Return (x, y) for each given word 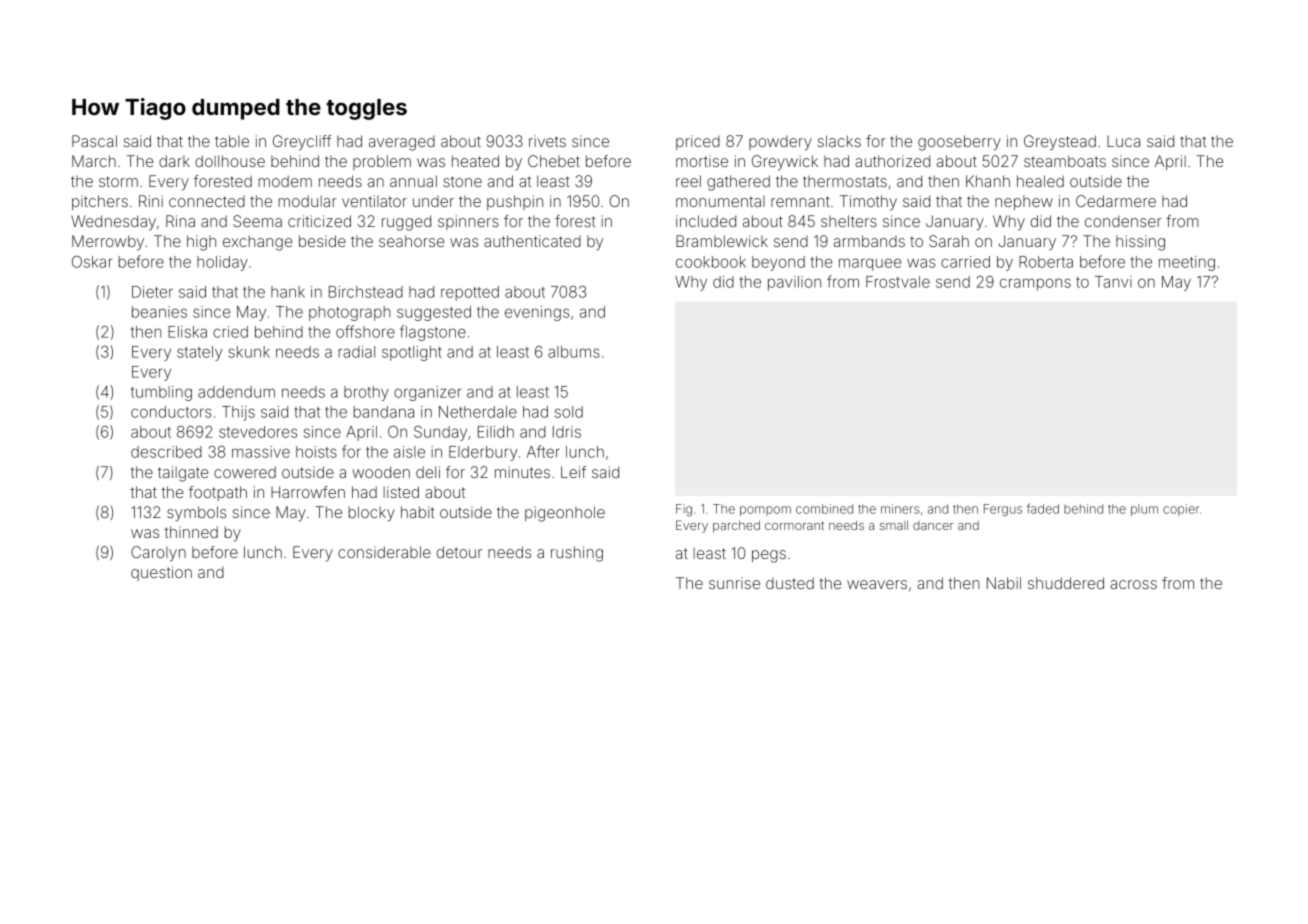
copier (1181, 510)
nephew (1024, 203)
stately (199, 353)
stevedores (258, 432)
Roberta (1046, 262)
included (706, 221)
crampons (1035, 284)
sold (569, 412)
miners (900, 509)
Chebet (554, 161)
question (161, 573)
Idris (567, 432)
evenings (537, 313)
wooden (381, 472)
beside (322, 241)
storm (118, 181)
